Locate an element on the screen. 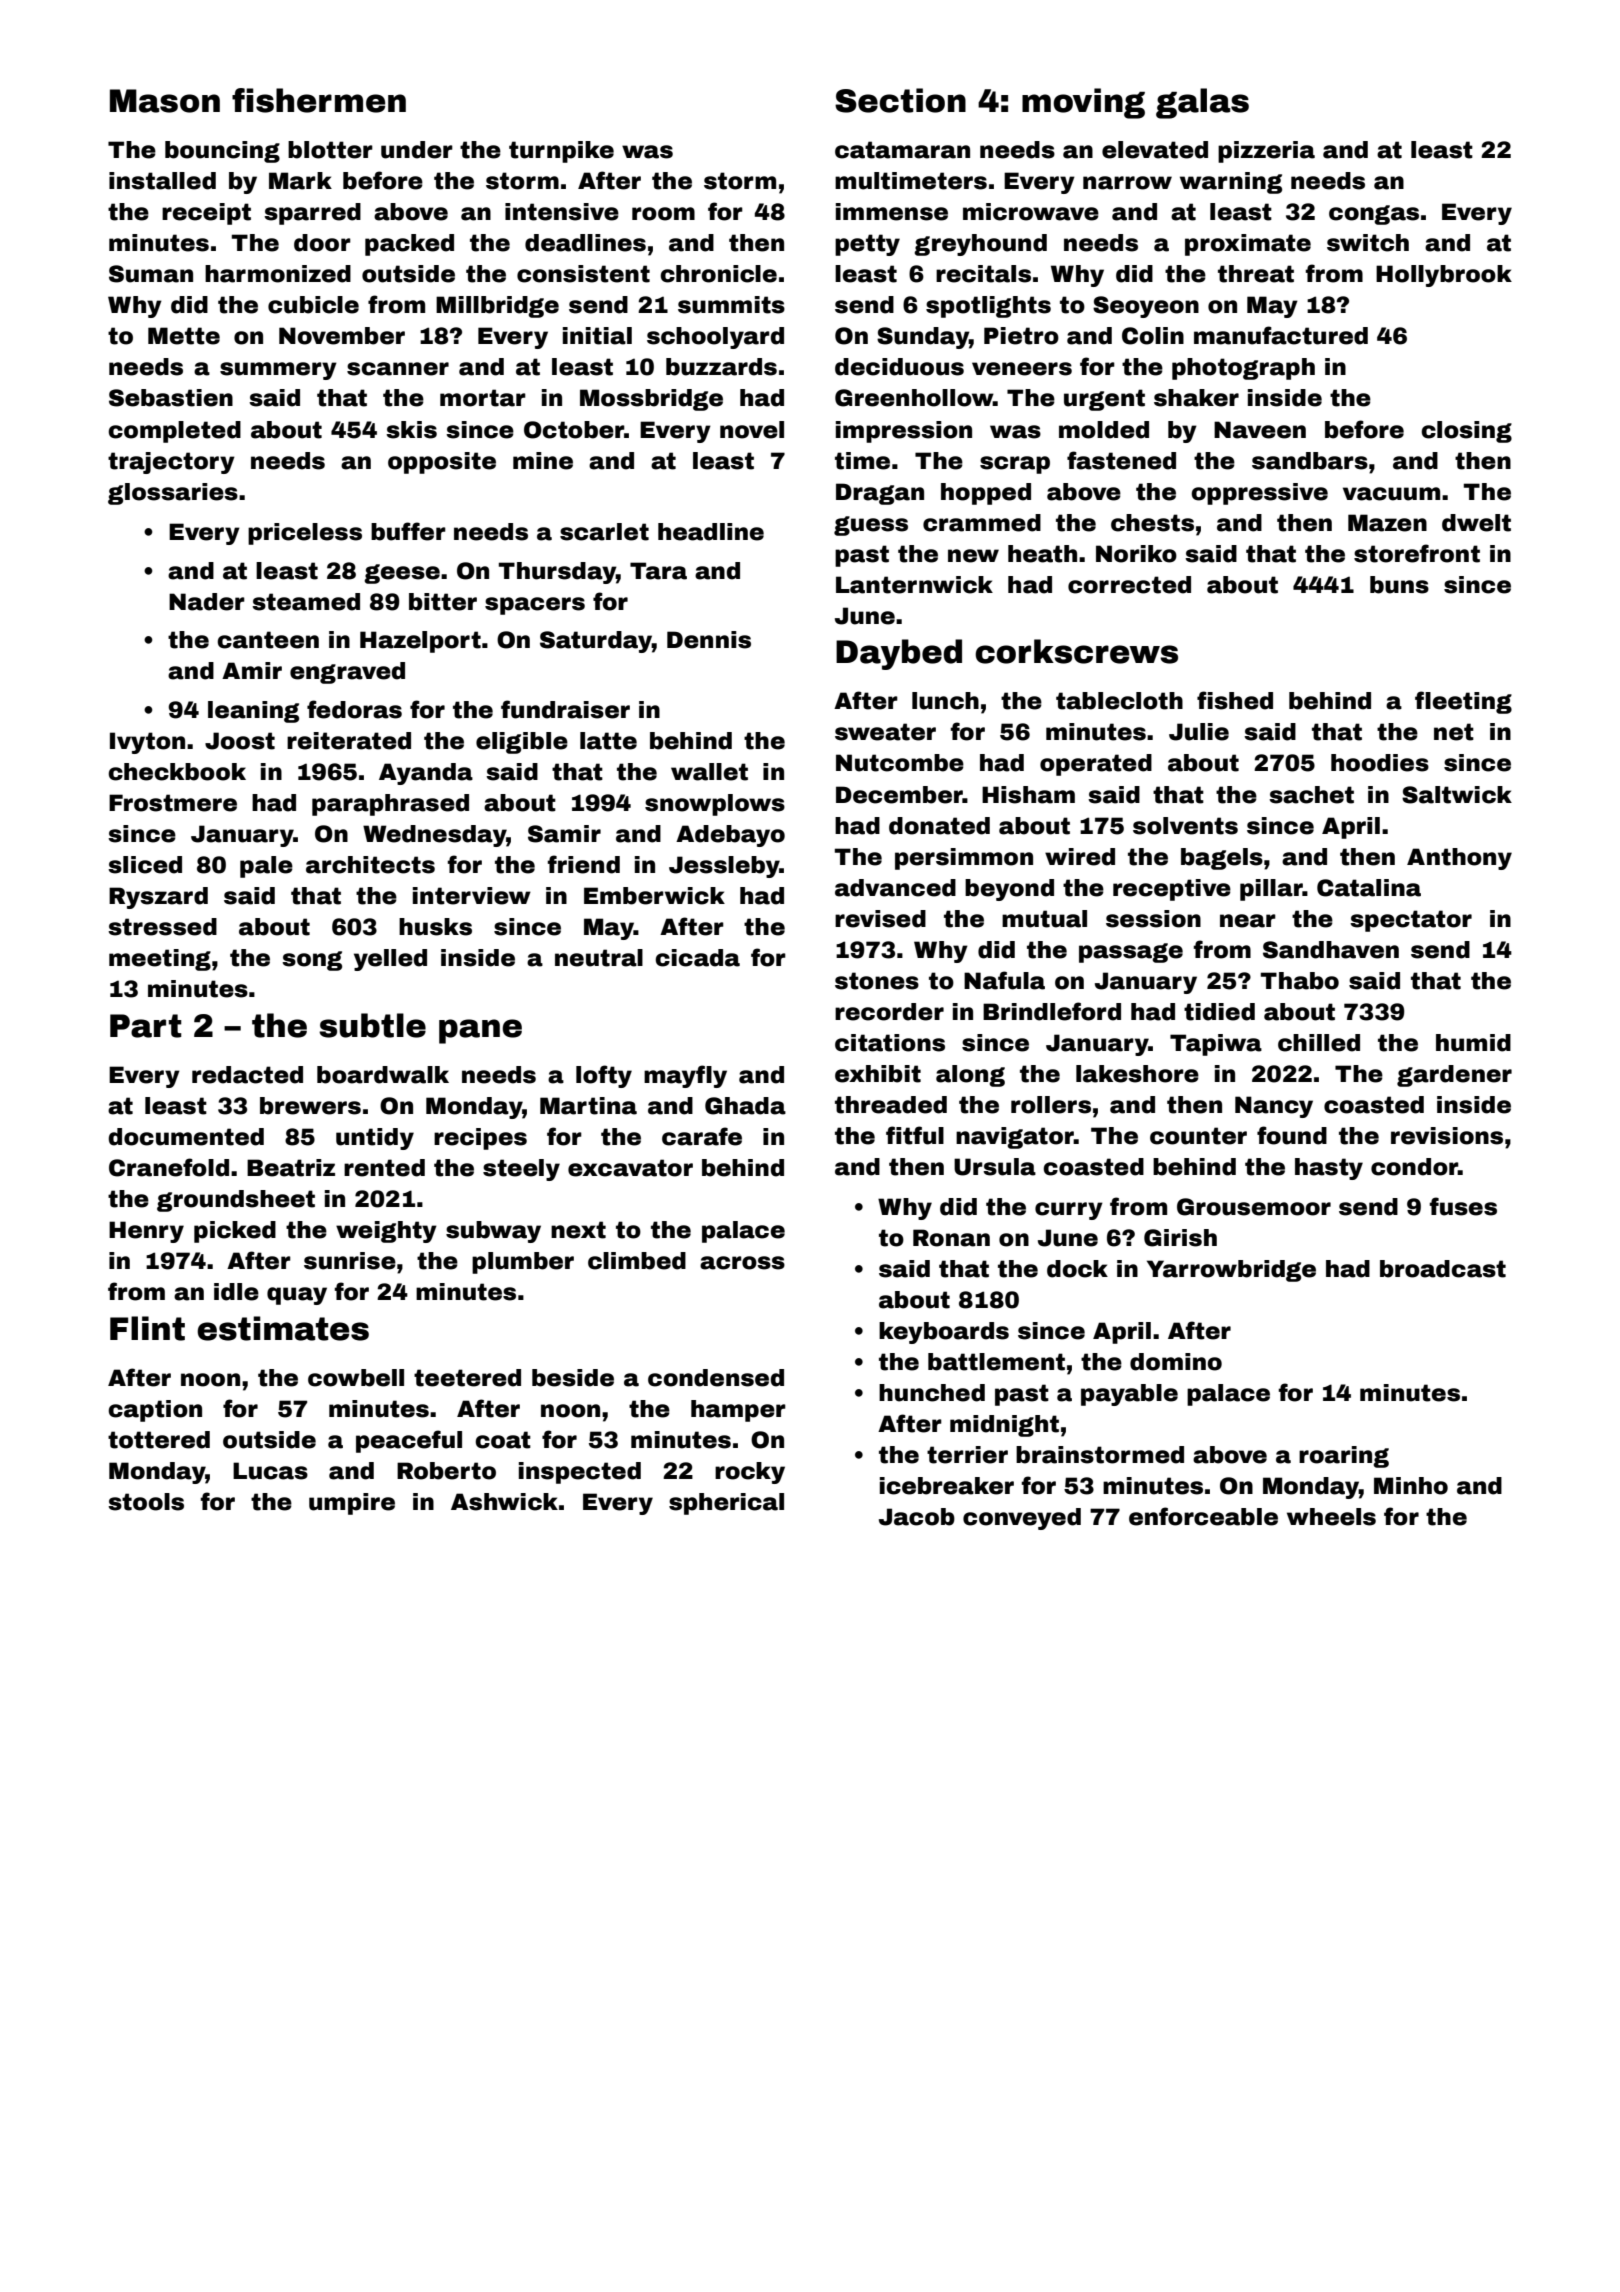  scarlet is located at coordinates (604, 532).
